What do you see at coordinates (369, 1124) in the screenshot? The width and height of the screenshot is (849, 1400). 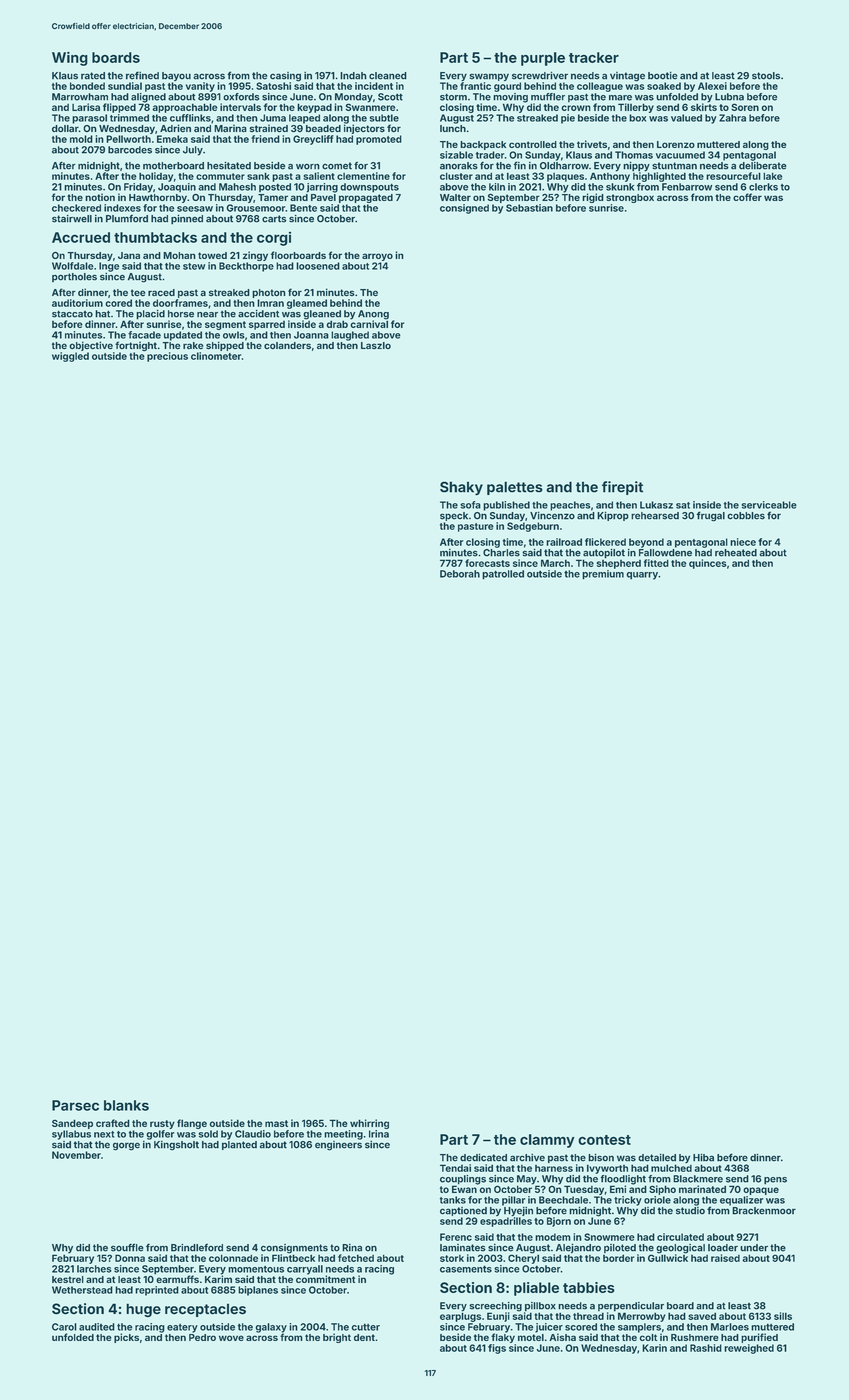 I see `whirring` at bounding box center [369, 1124].
